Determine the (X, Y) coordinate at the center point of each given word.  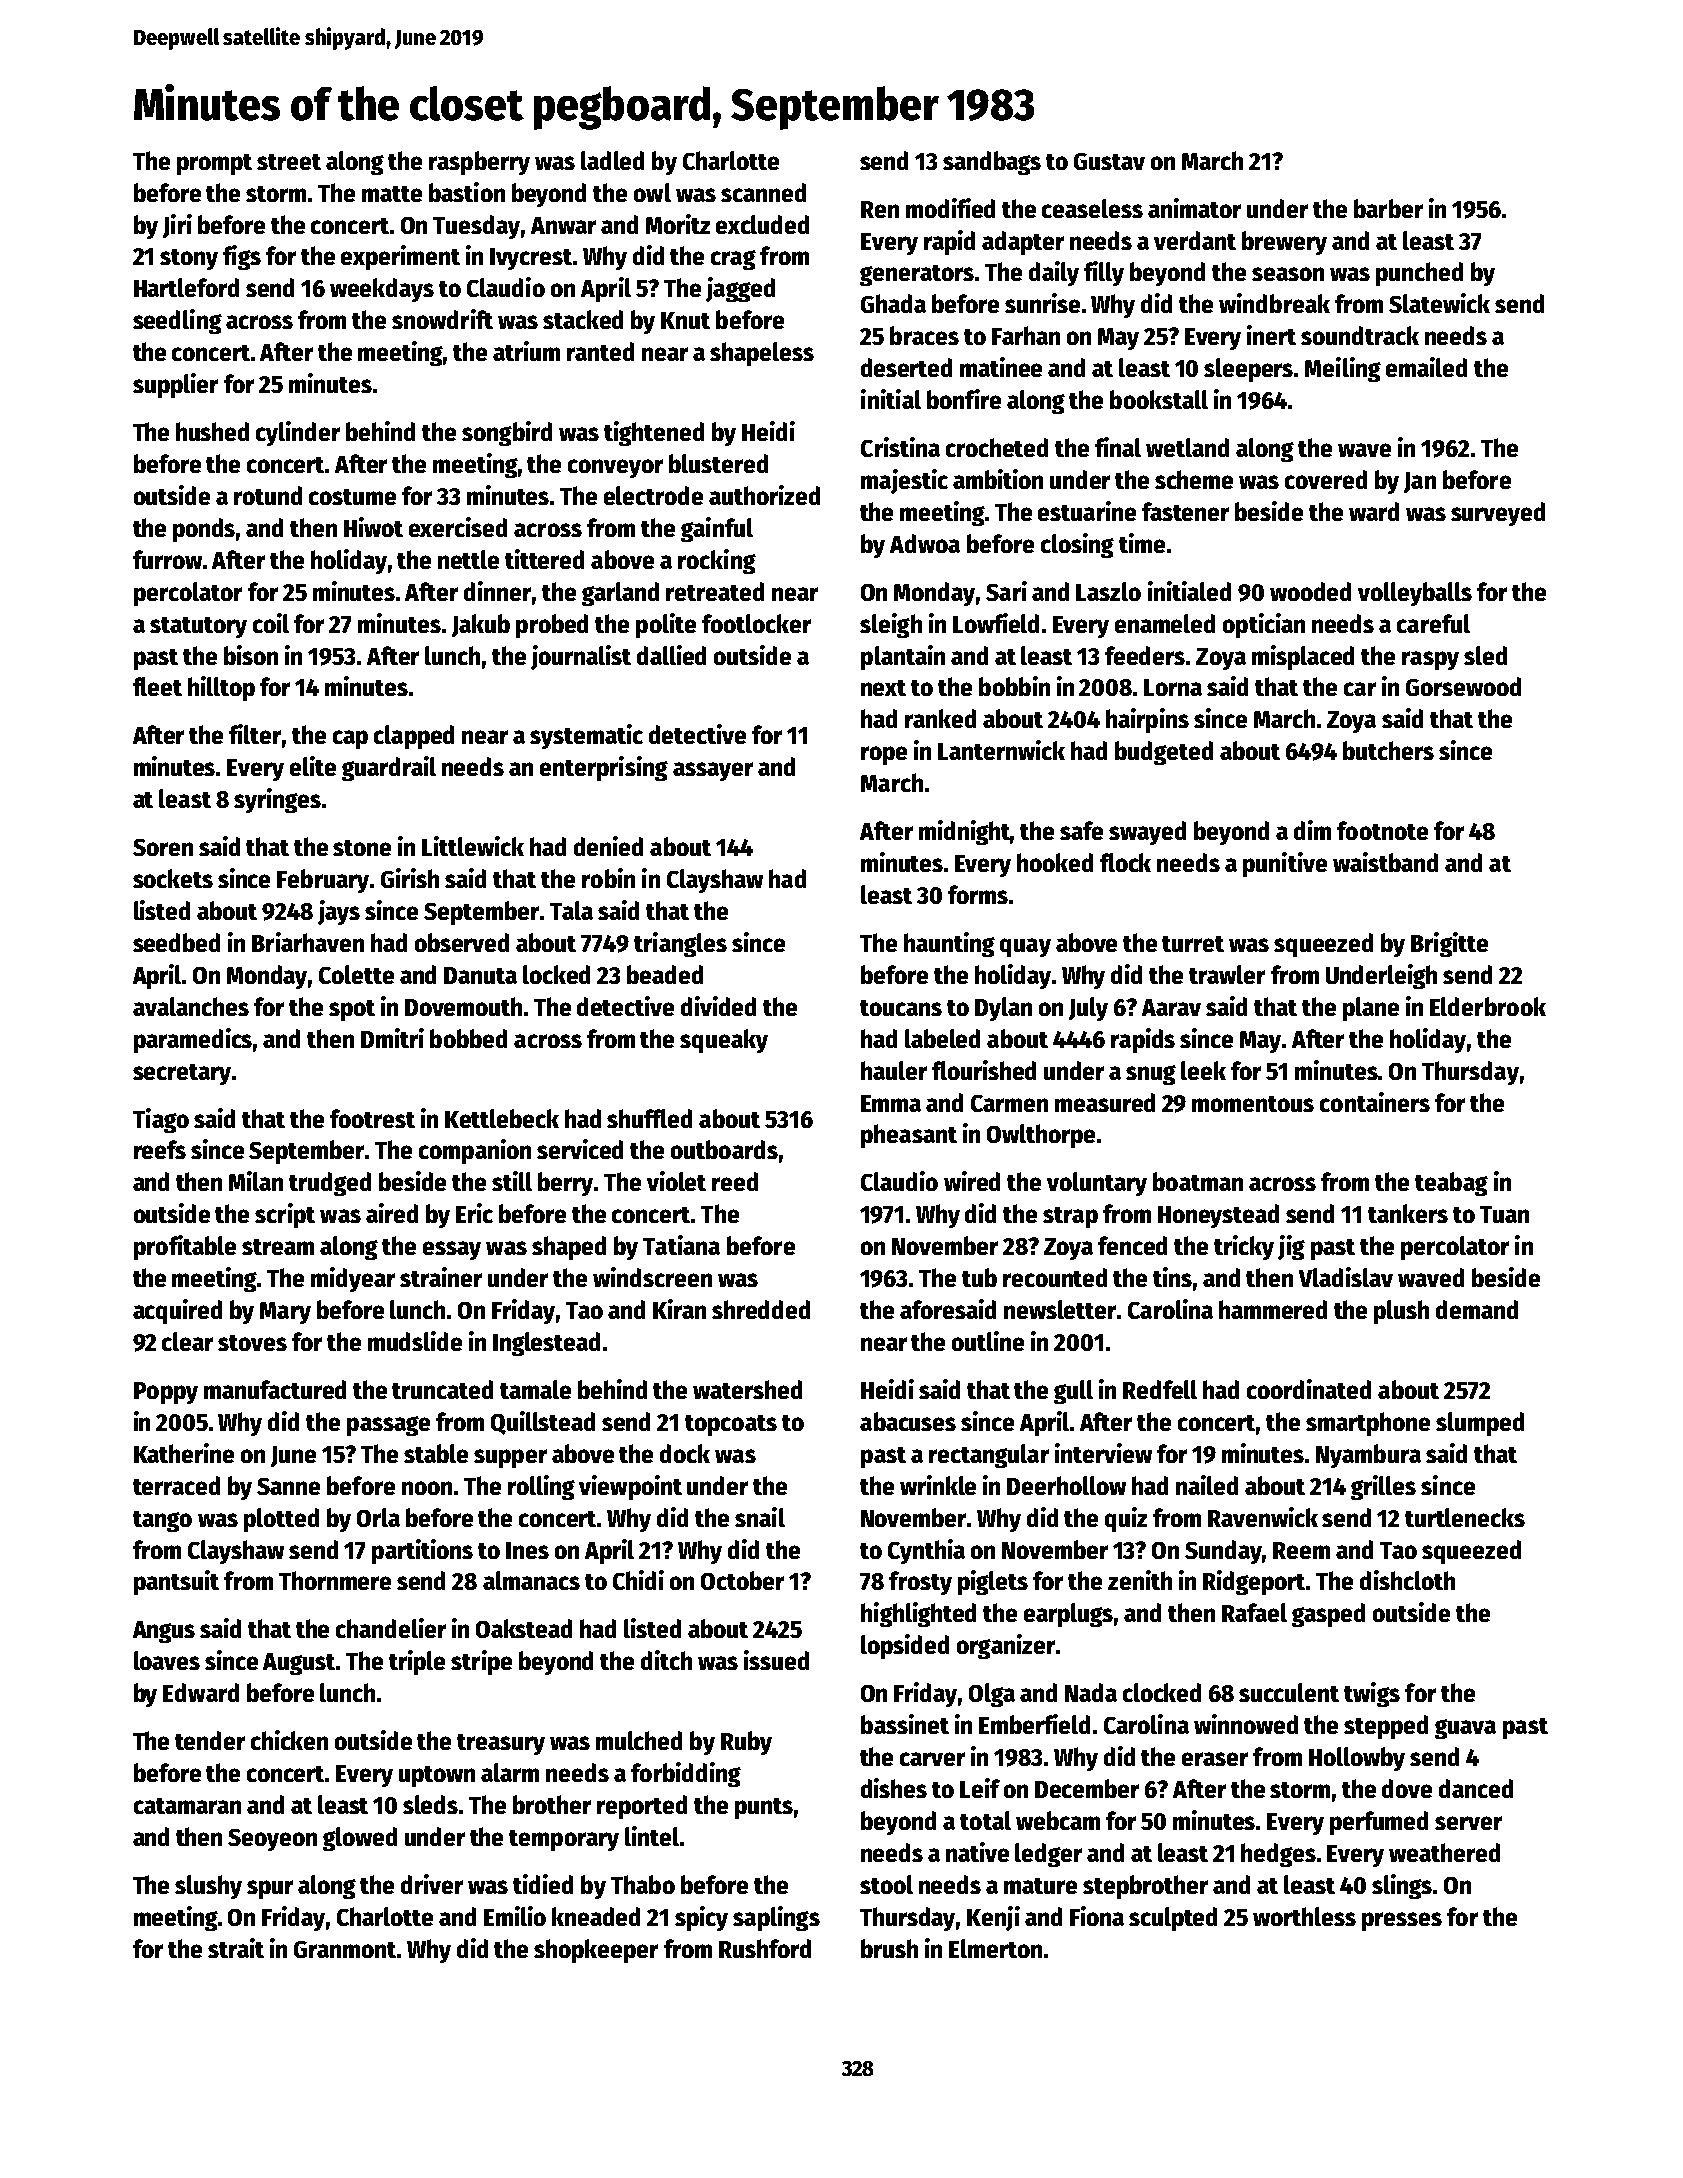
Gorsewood (1463, 686)
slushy (208, 1887)
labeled (942, 1038)
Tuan (1504, 1214)
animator (1194, 208)
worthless (1304, 1916)
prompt (214, 164)
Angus (164, 1632)
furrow (167, 559)
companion (475, 1151)
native (977, 1852)
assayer (713, 771)
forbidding (686, 1774)
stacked (583, 319)
